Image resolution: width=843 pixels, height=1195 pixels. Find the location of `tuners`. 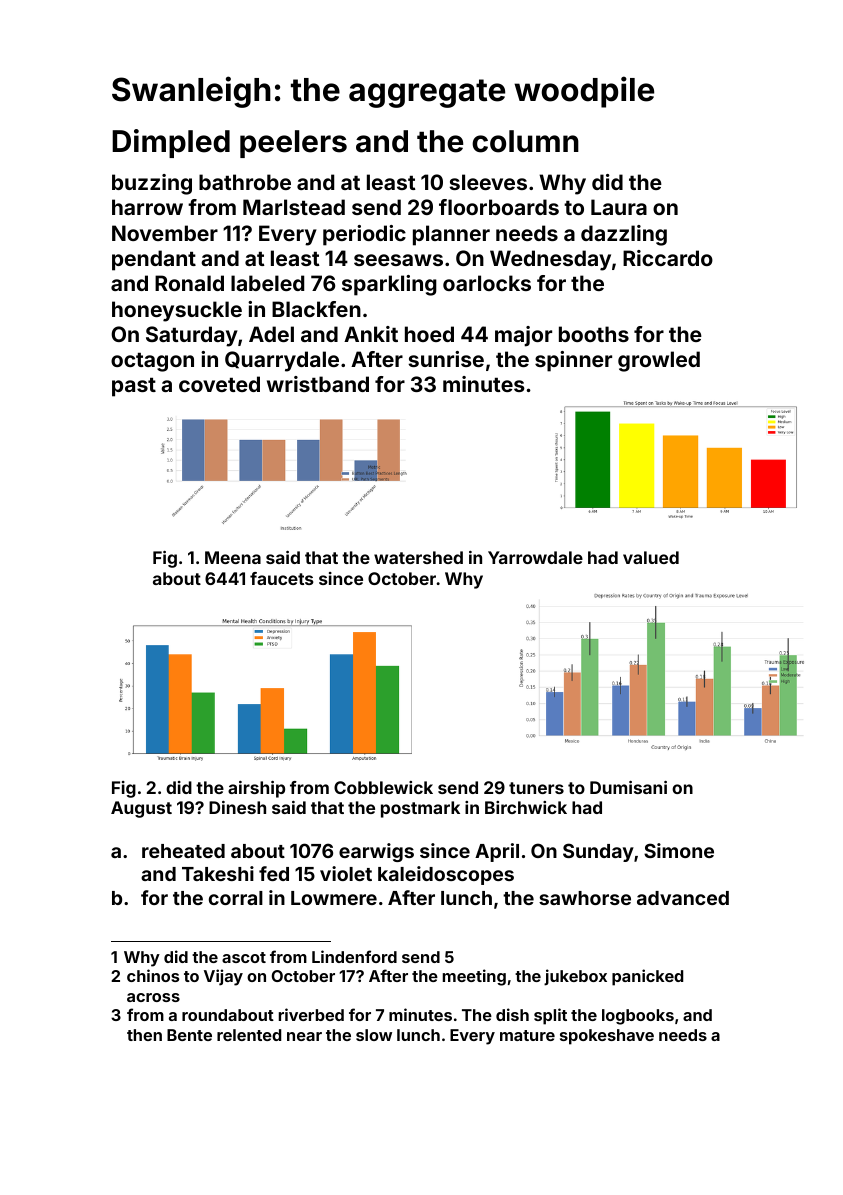

tuners is located at coordinates (536, 788).
